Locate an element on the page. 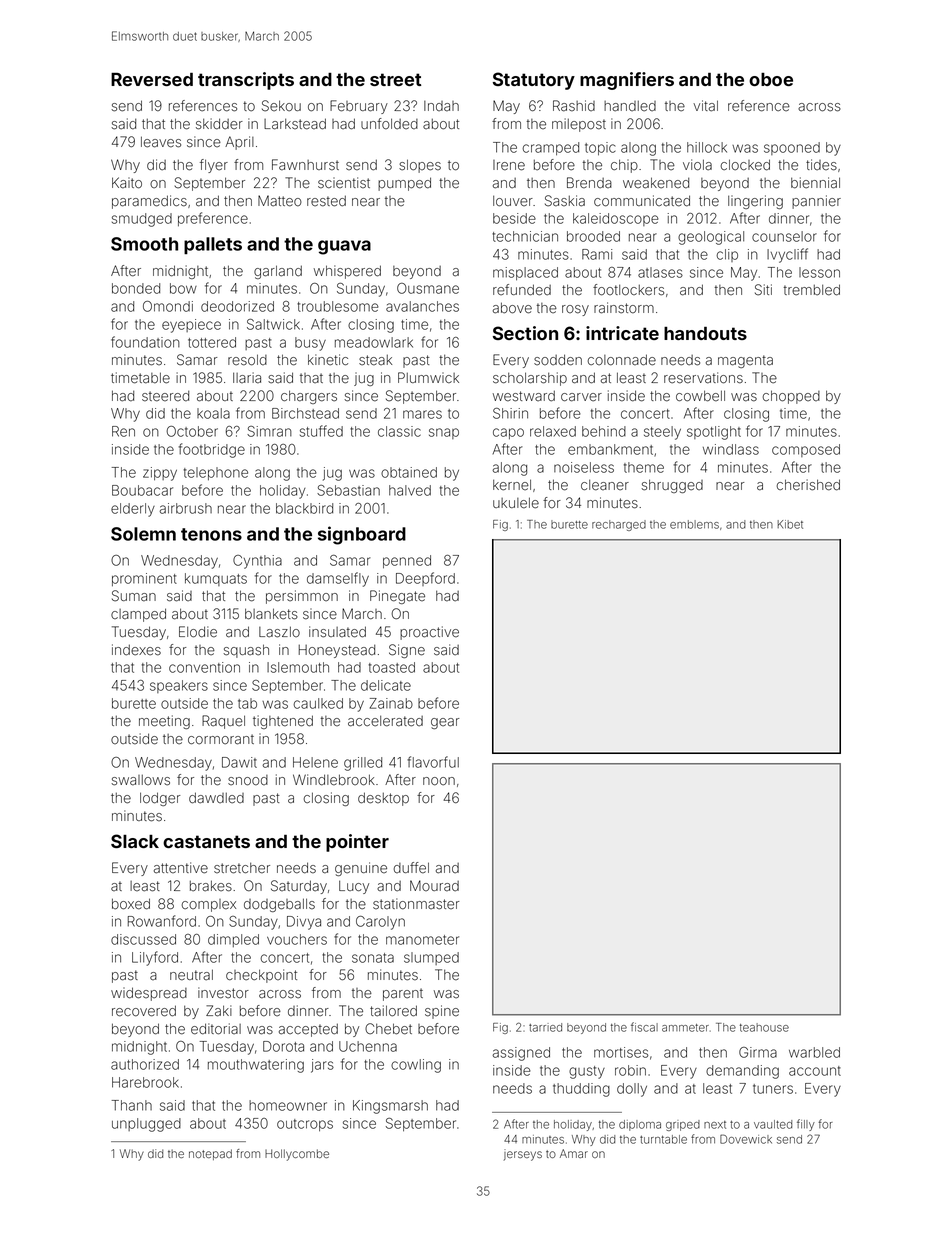 Image resolution: width=952 pixels, height=1233 pixels. Kibet is located at coordinates (790, 524).
